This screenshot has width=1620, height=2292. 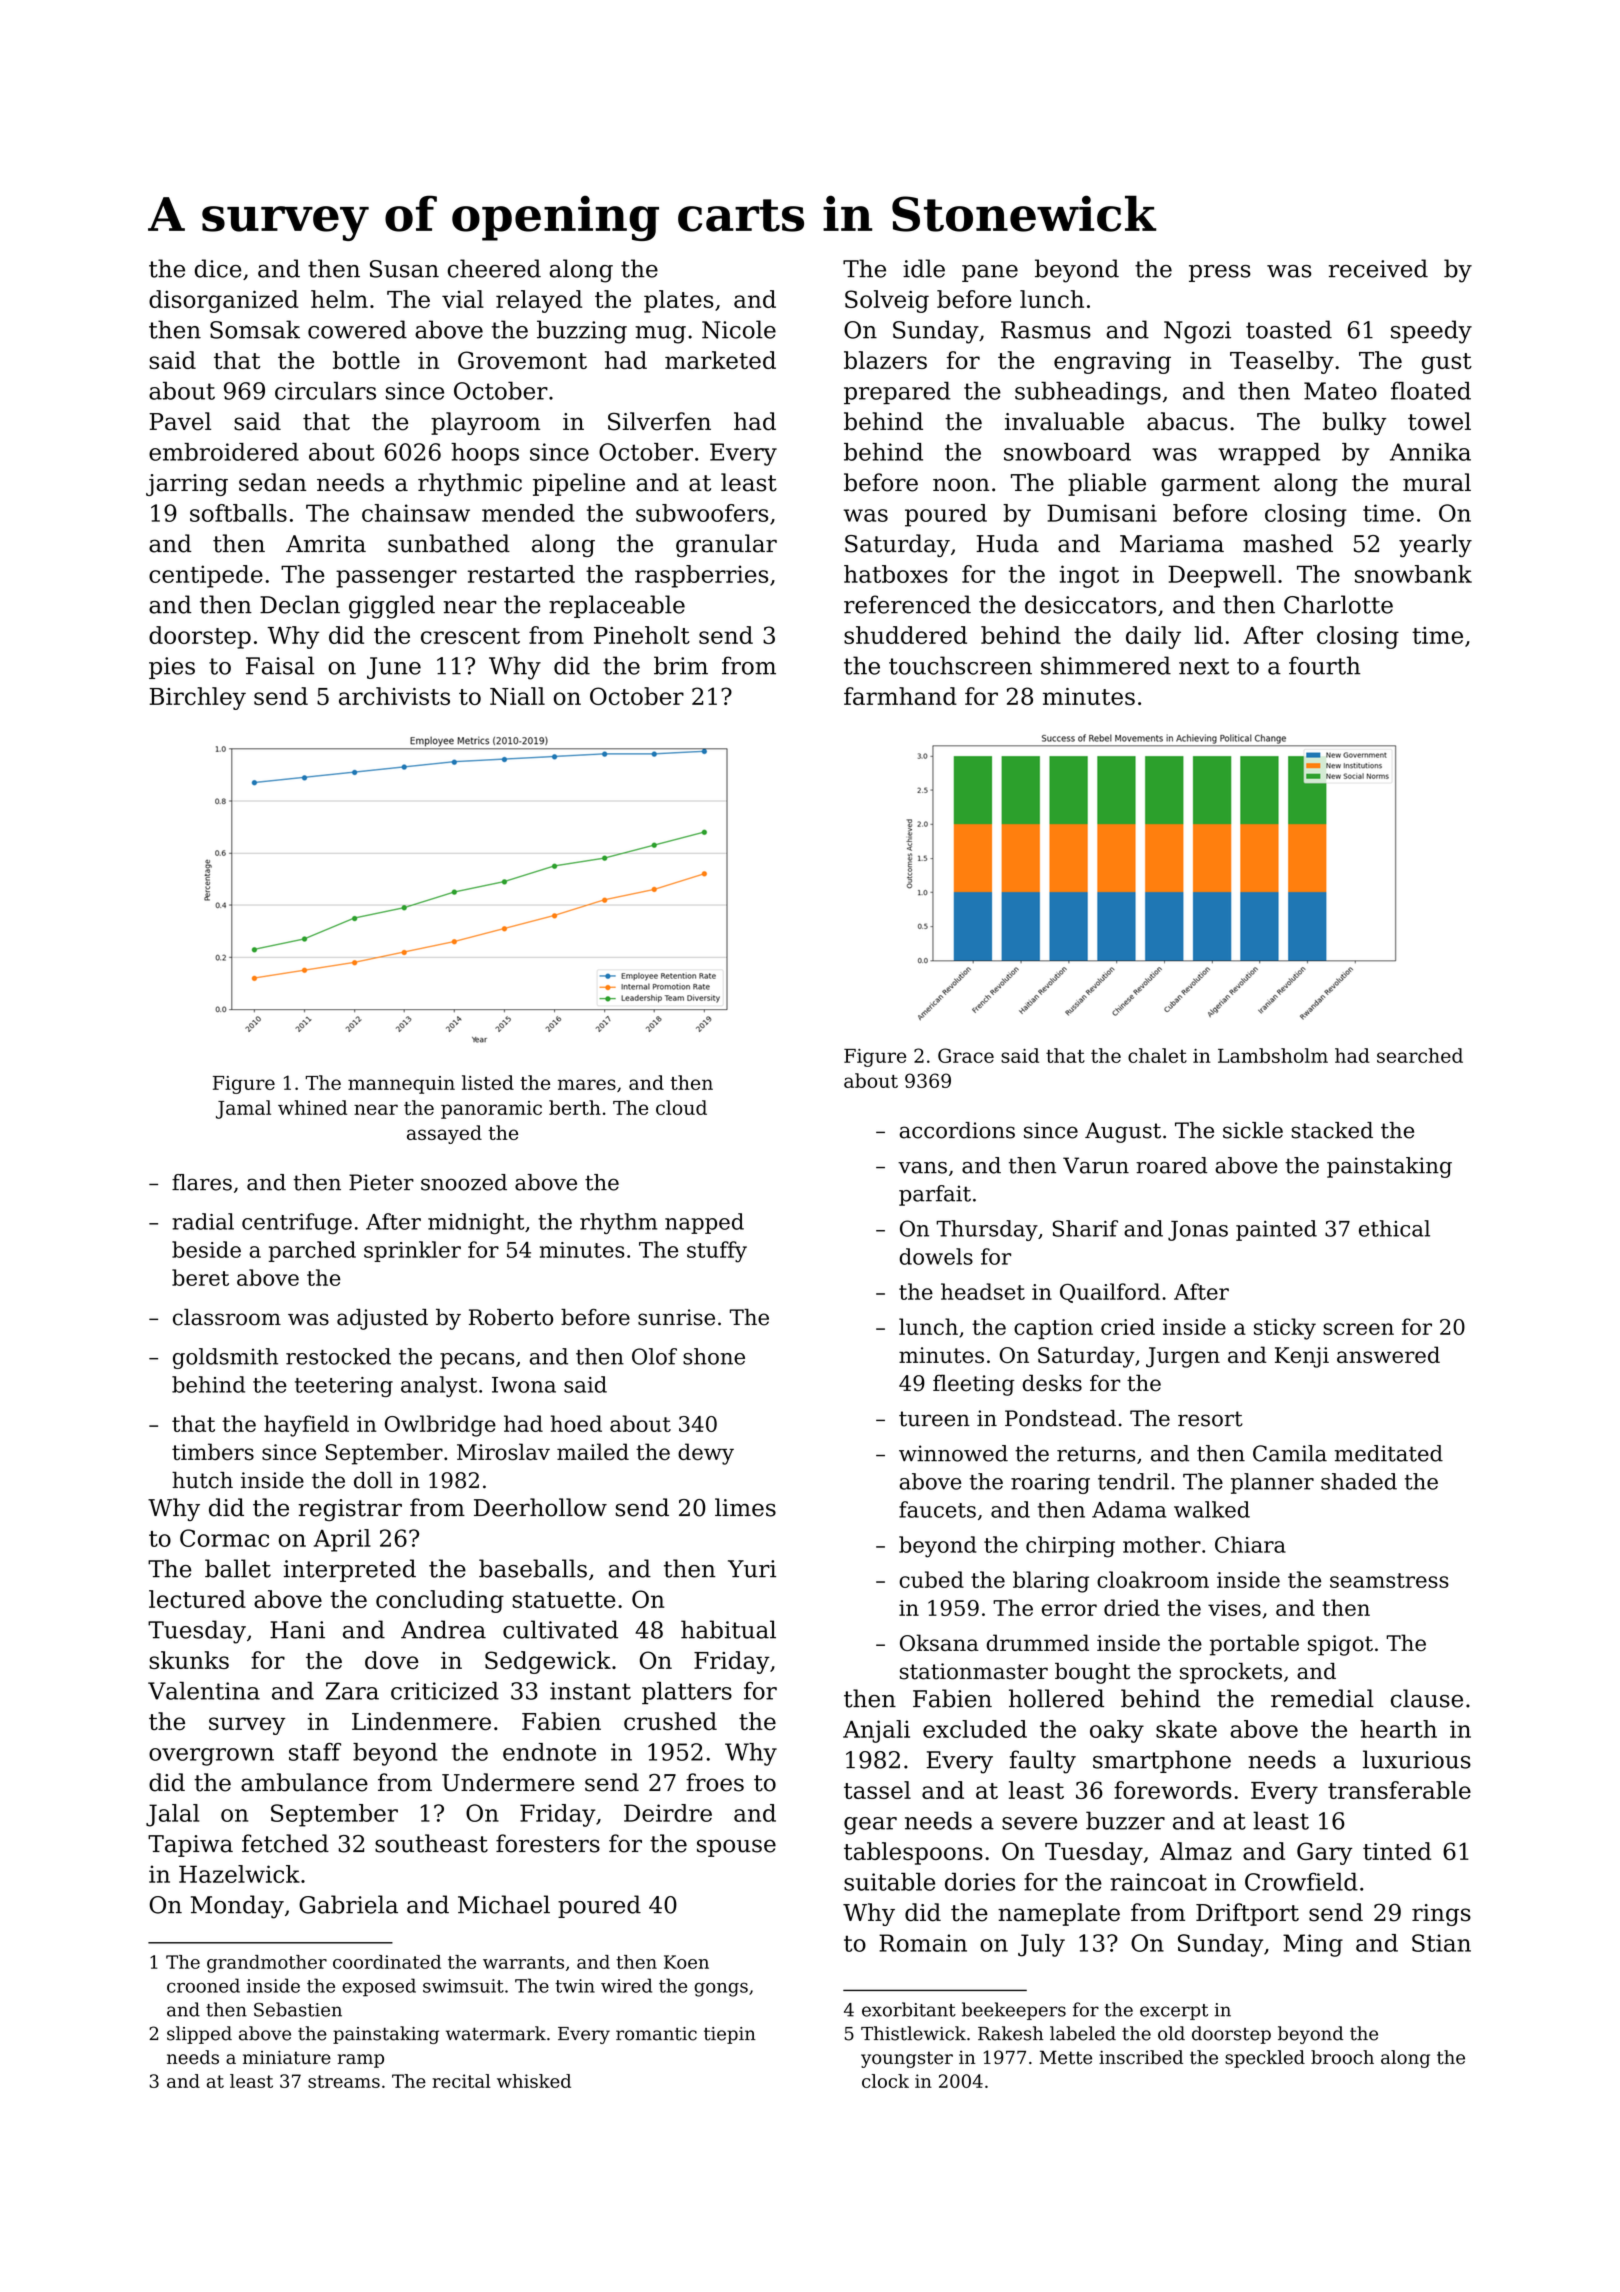 I want to click on playroom, so click(x=485, y=423).
